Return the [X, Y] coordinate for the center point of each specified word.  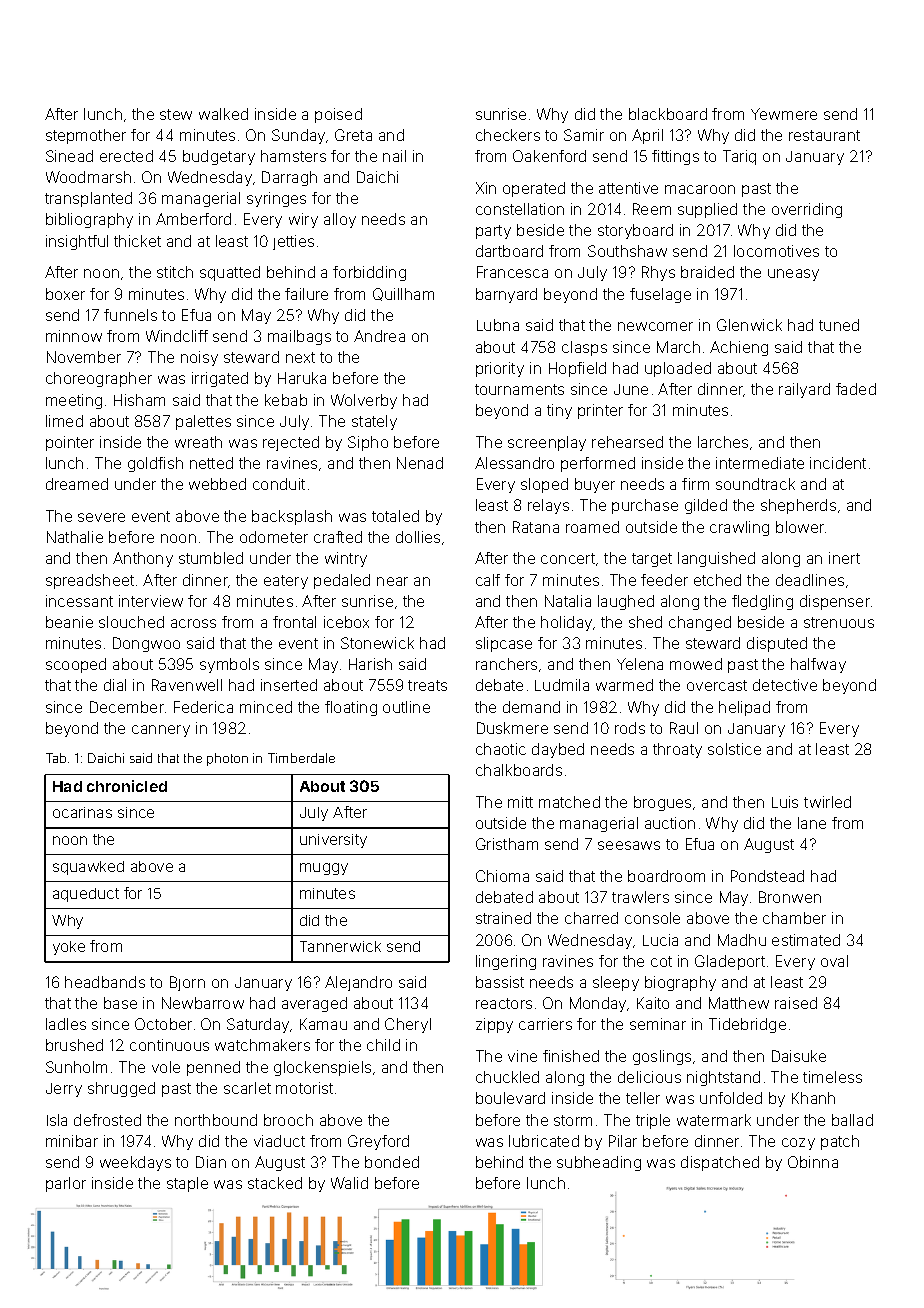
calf [488, 580]
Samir [584, 135]
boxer [65, 294]
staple [187, 1184]
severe [101, 517]
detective [785, 685]
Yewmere [784, 114]
